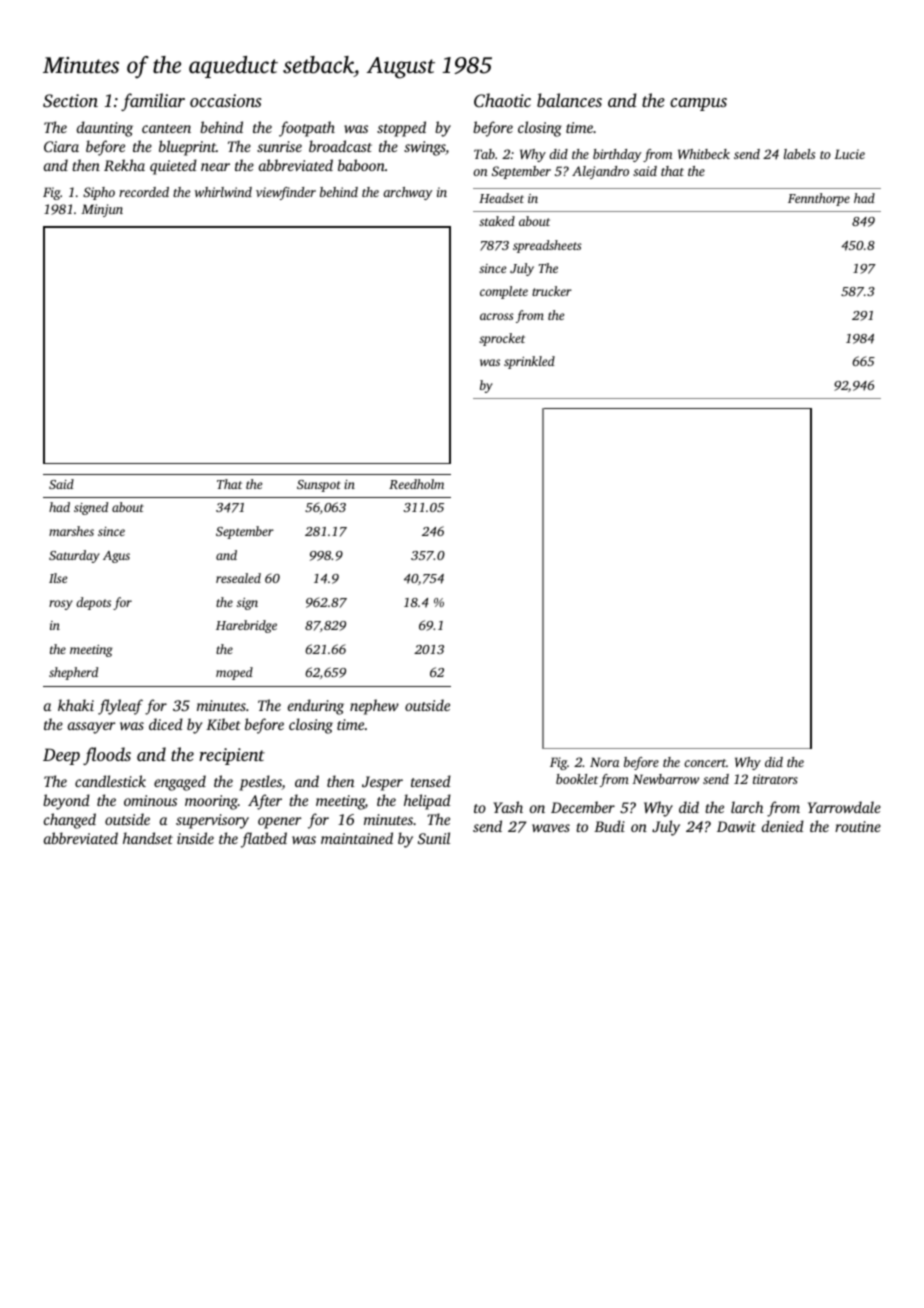 This page has height=1308, width=924. Describe the element at coordinates (665, 779) in the page. I see `Newbarrow` at that location.
